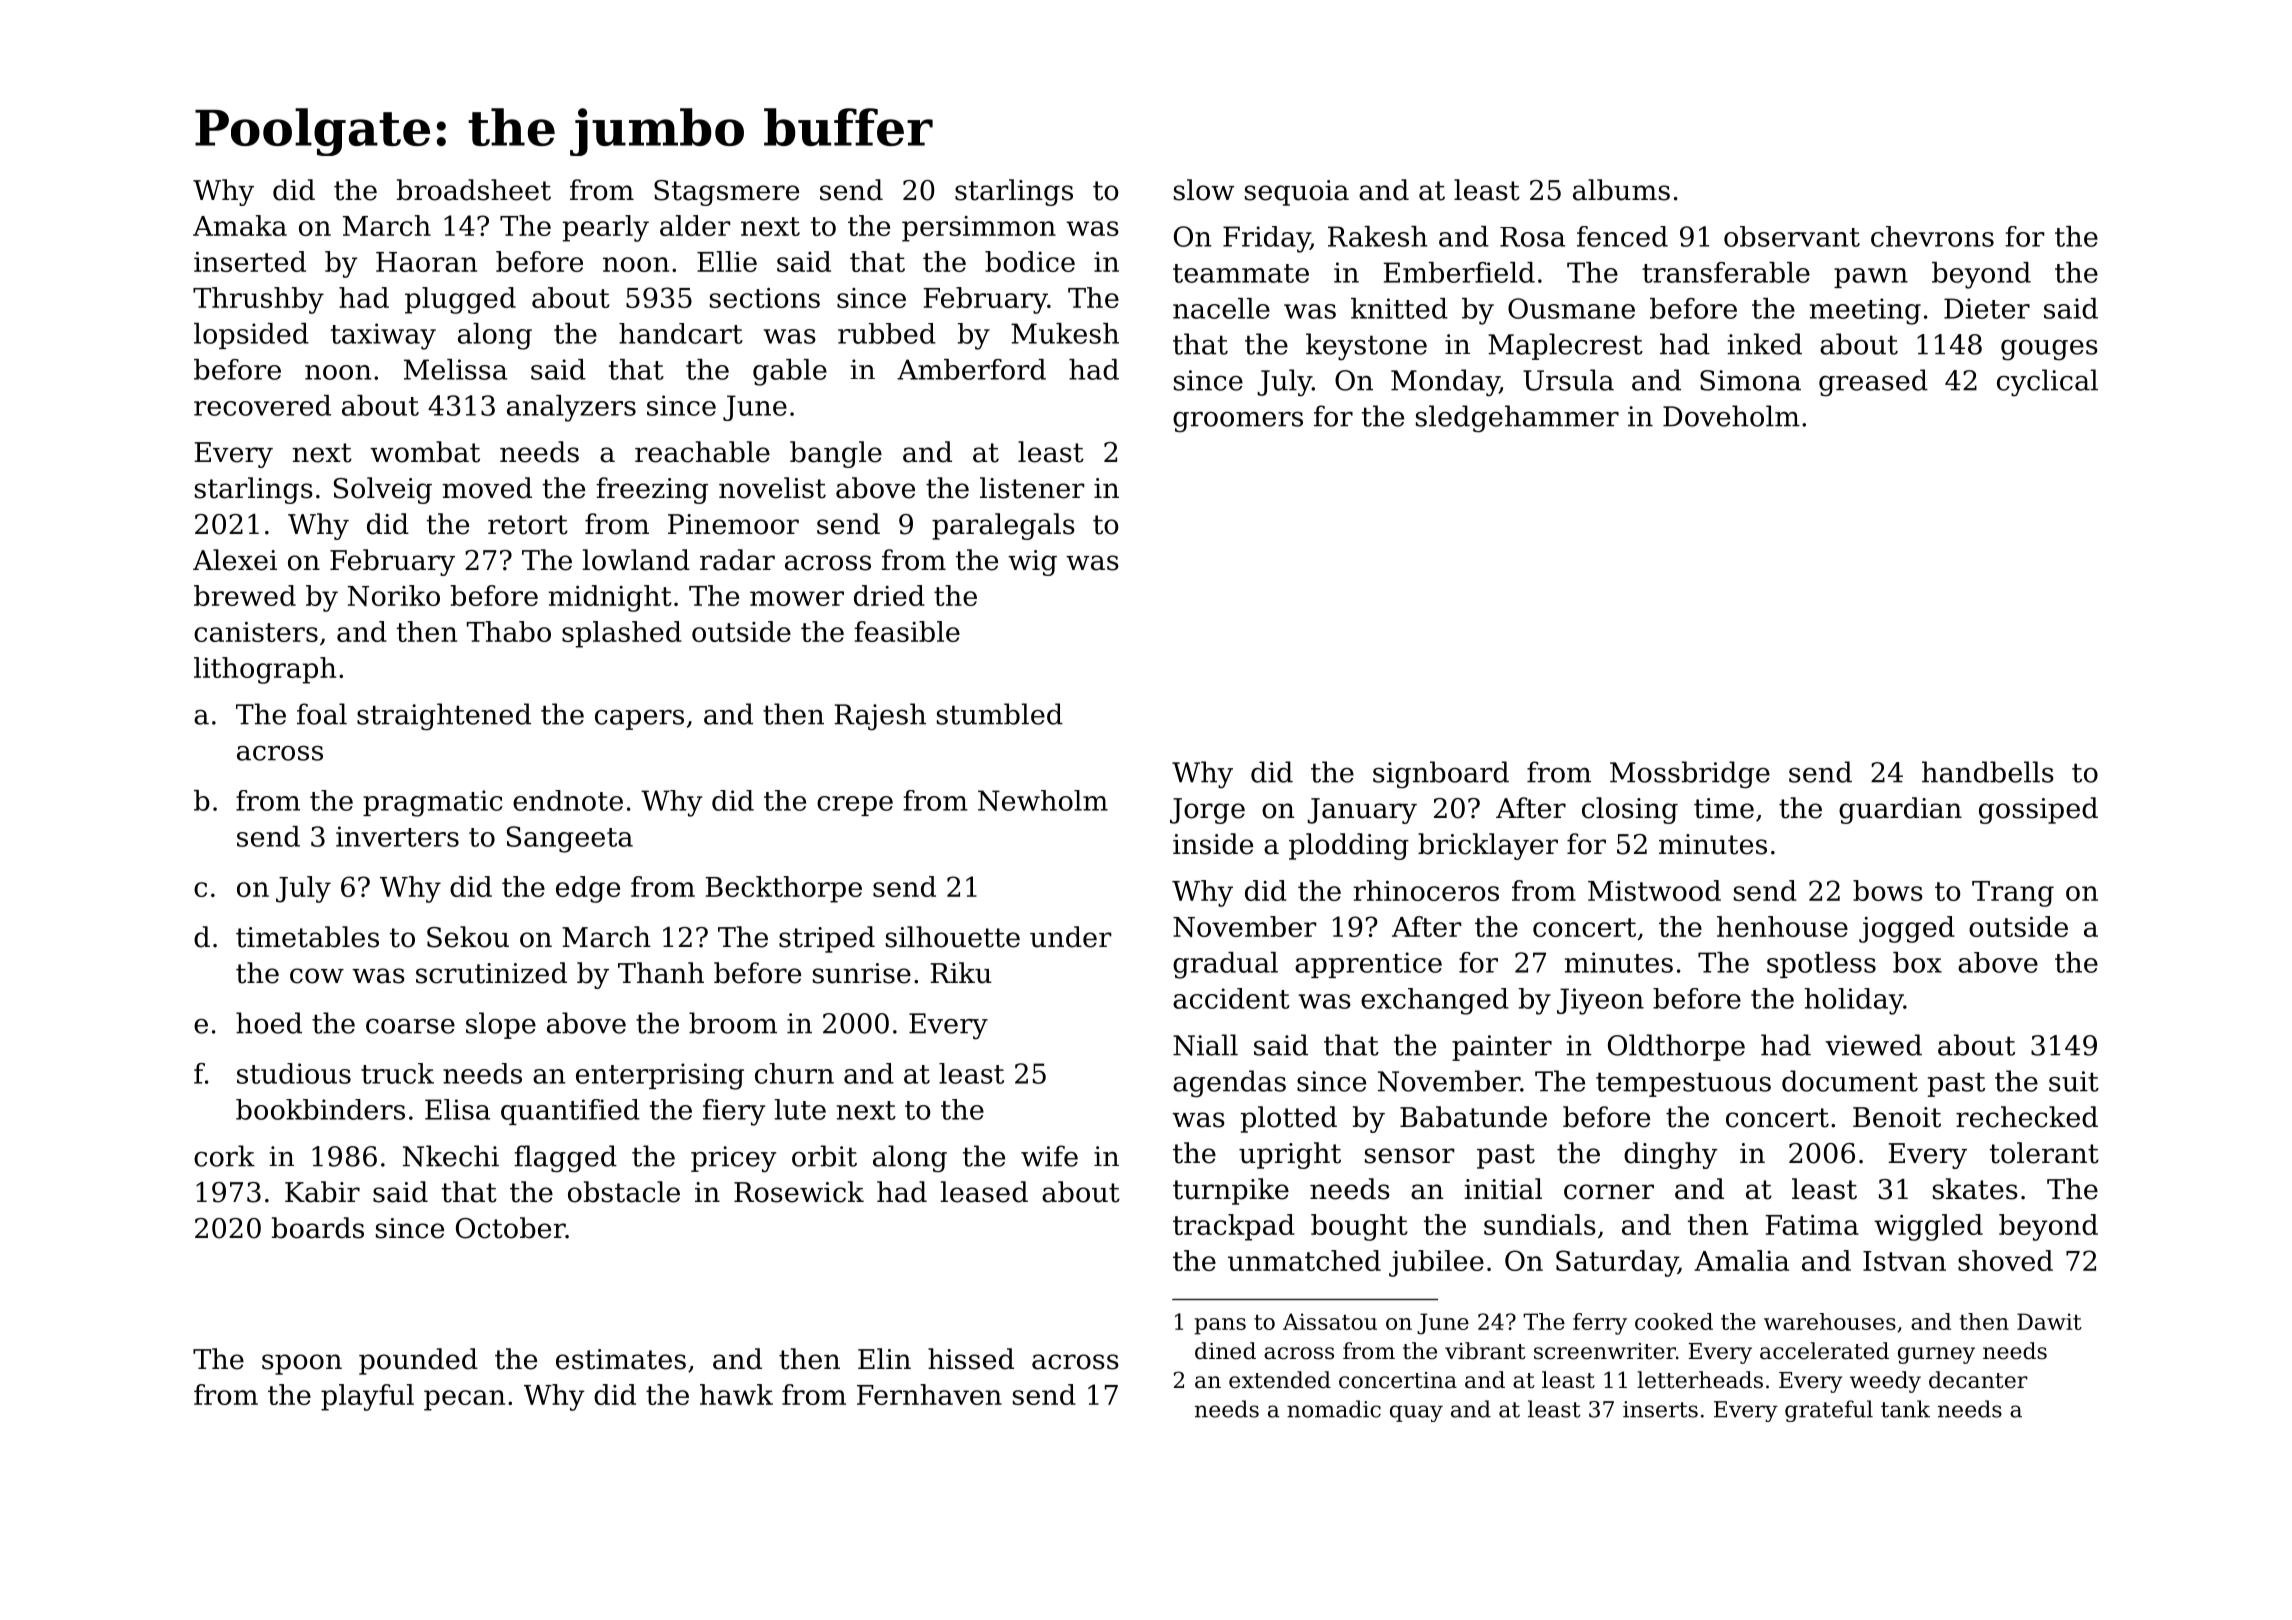  Describe the element at coordinates (1621, 190) in the image. I see `albums` at that location.
